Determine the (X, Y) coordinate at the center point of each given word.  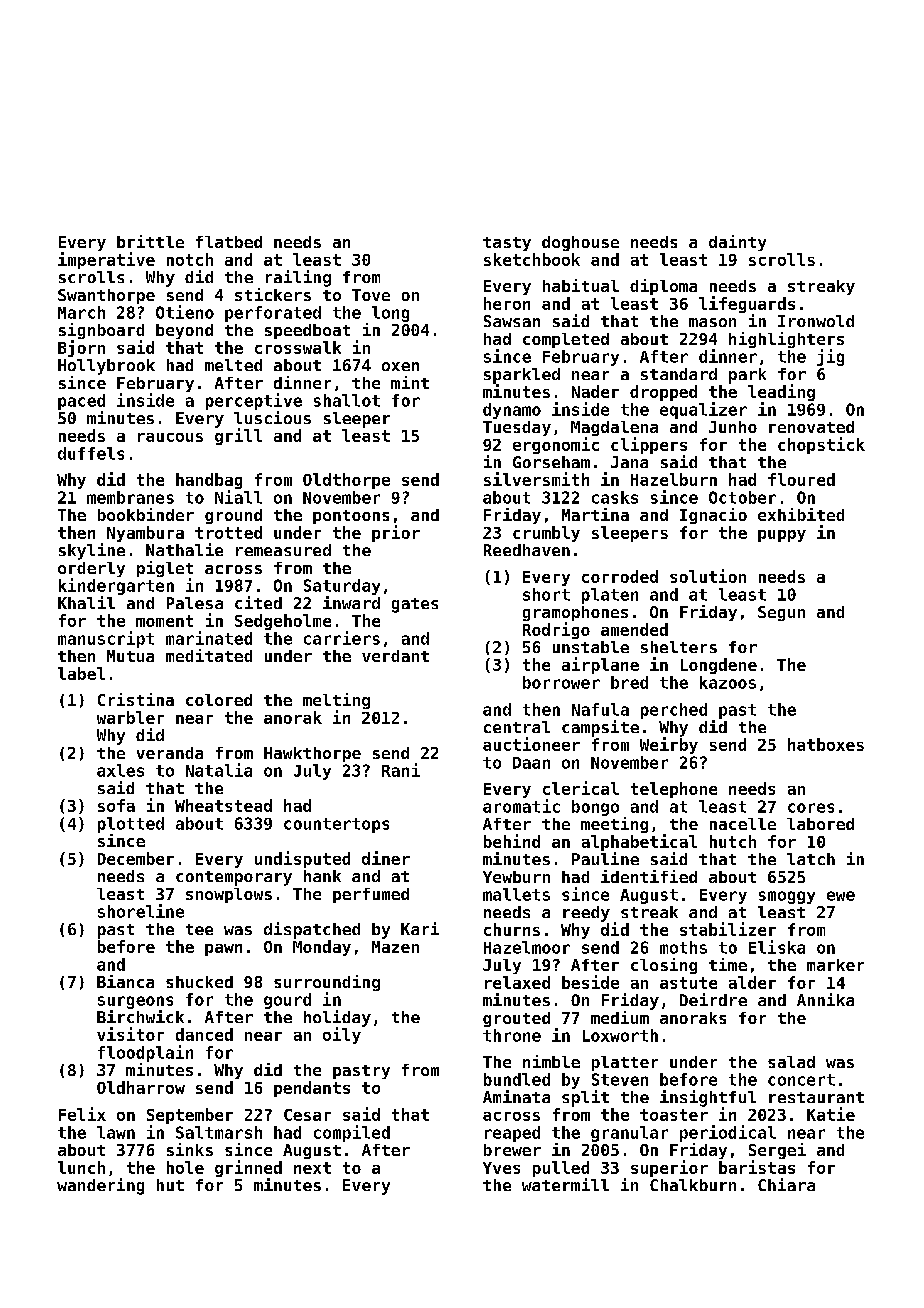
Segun (781, 613)
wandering (100, 1186)
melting (336, 701)
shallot (347, 400)
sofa (116, 805)
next (312, 1168)
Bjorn (81, 348)
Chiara (786, 1184)
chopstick (821, 445)
